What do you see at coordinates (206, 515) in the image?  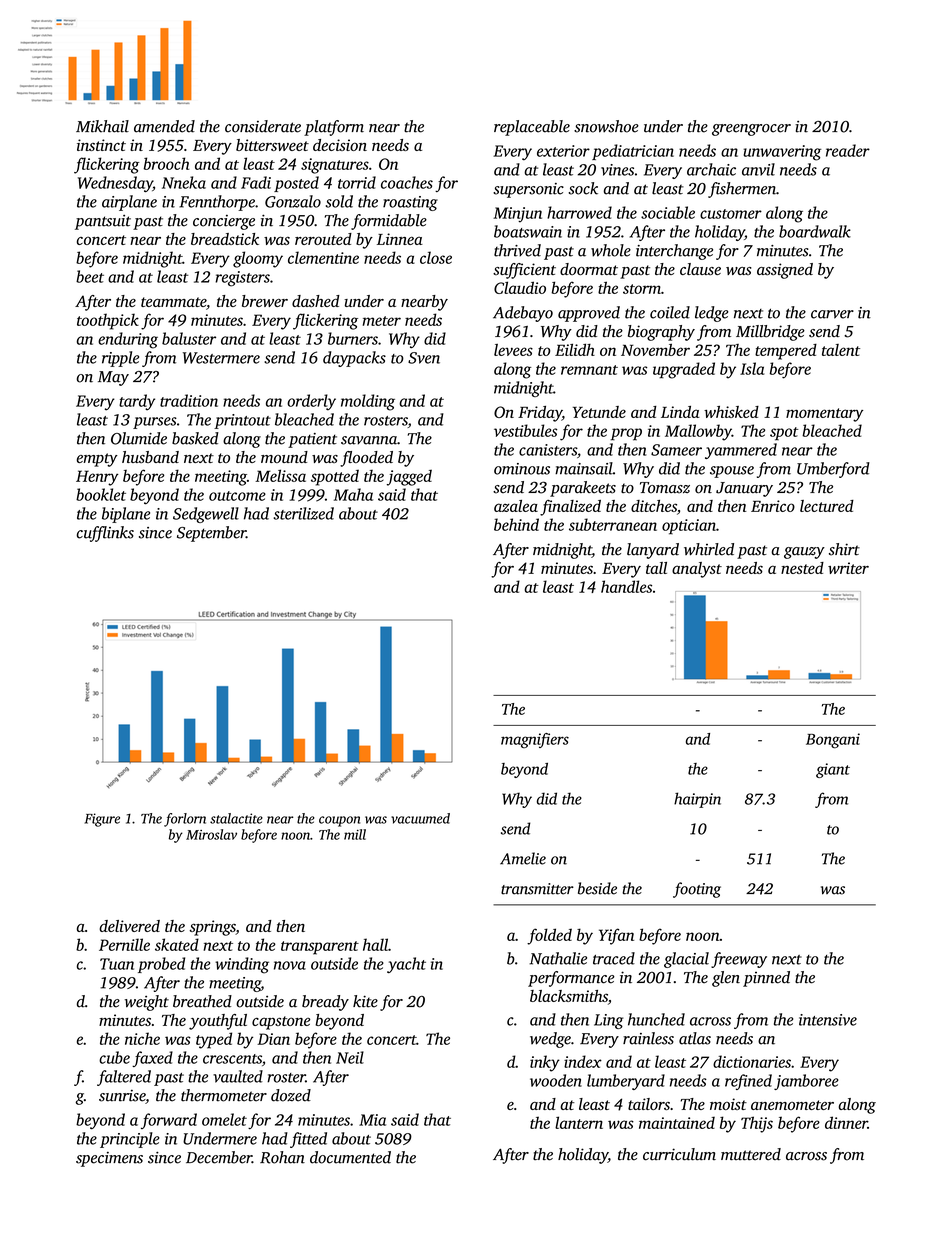 I see `Sedgewell` at bounding box center [206, 515].
